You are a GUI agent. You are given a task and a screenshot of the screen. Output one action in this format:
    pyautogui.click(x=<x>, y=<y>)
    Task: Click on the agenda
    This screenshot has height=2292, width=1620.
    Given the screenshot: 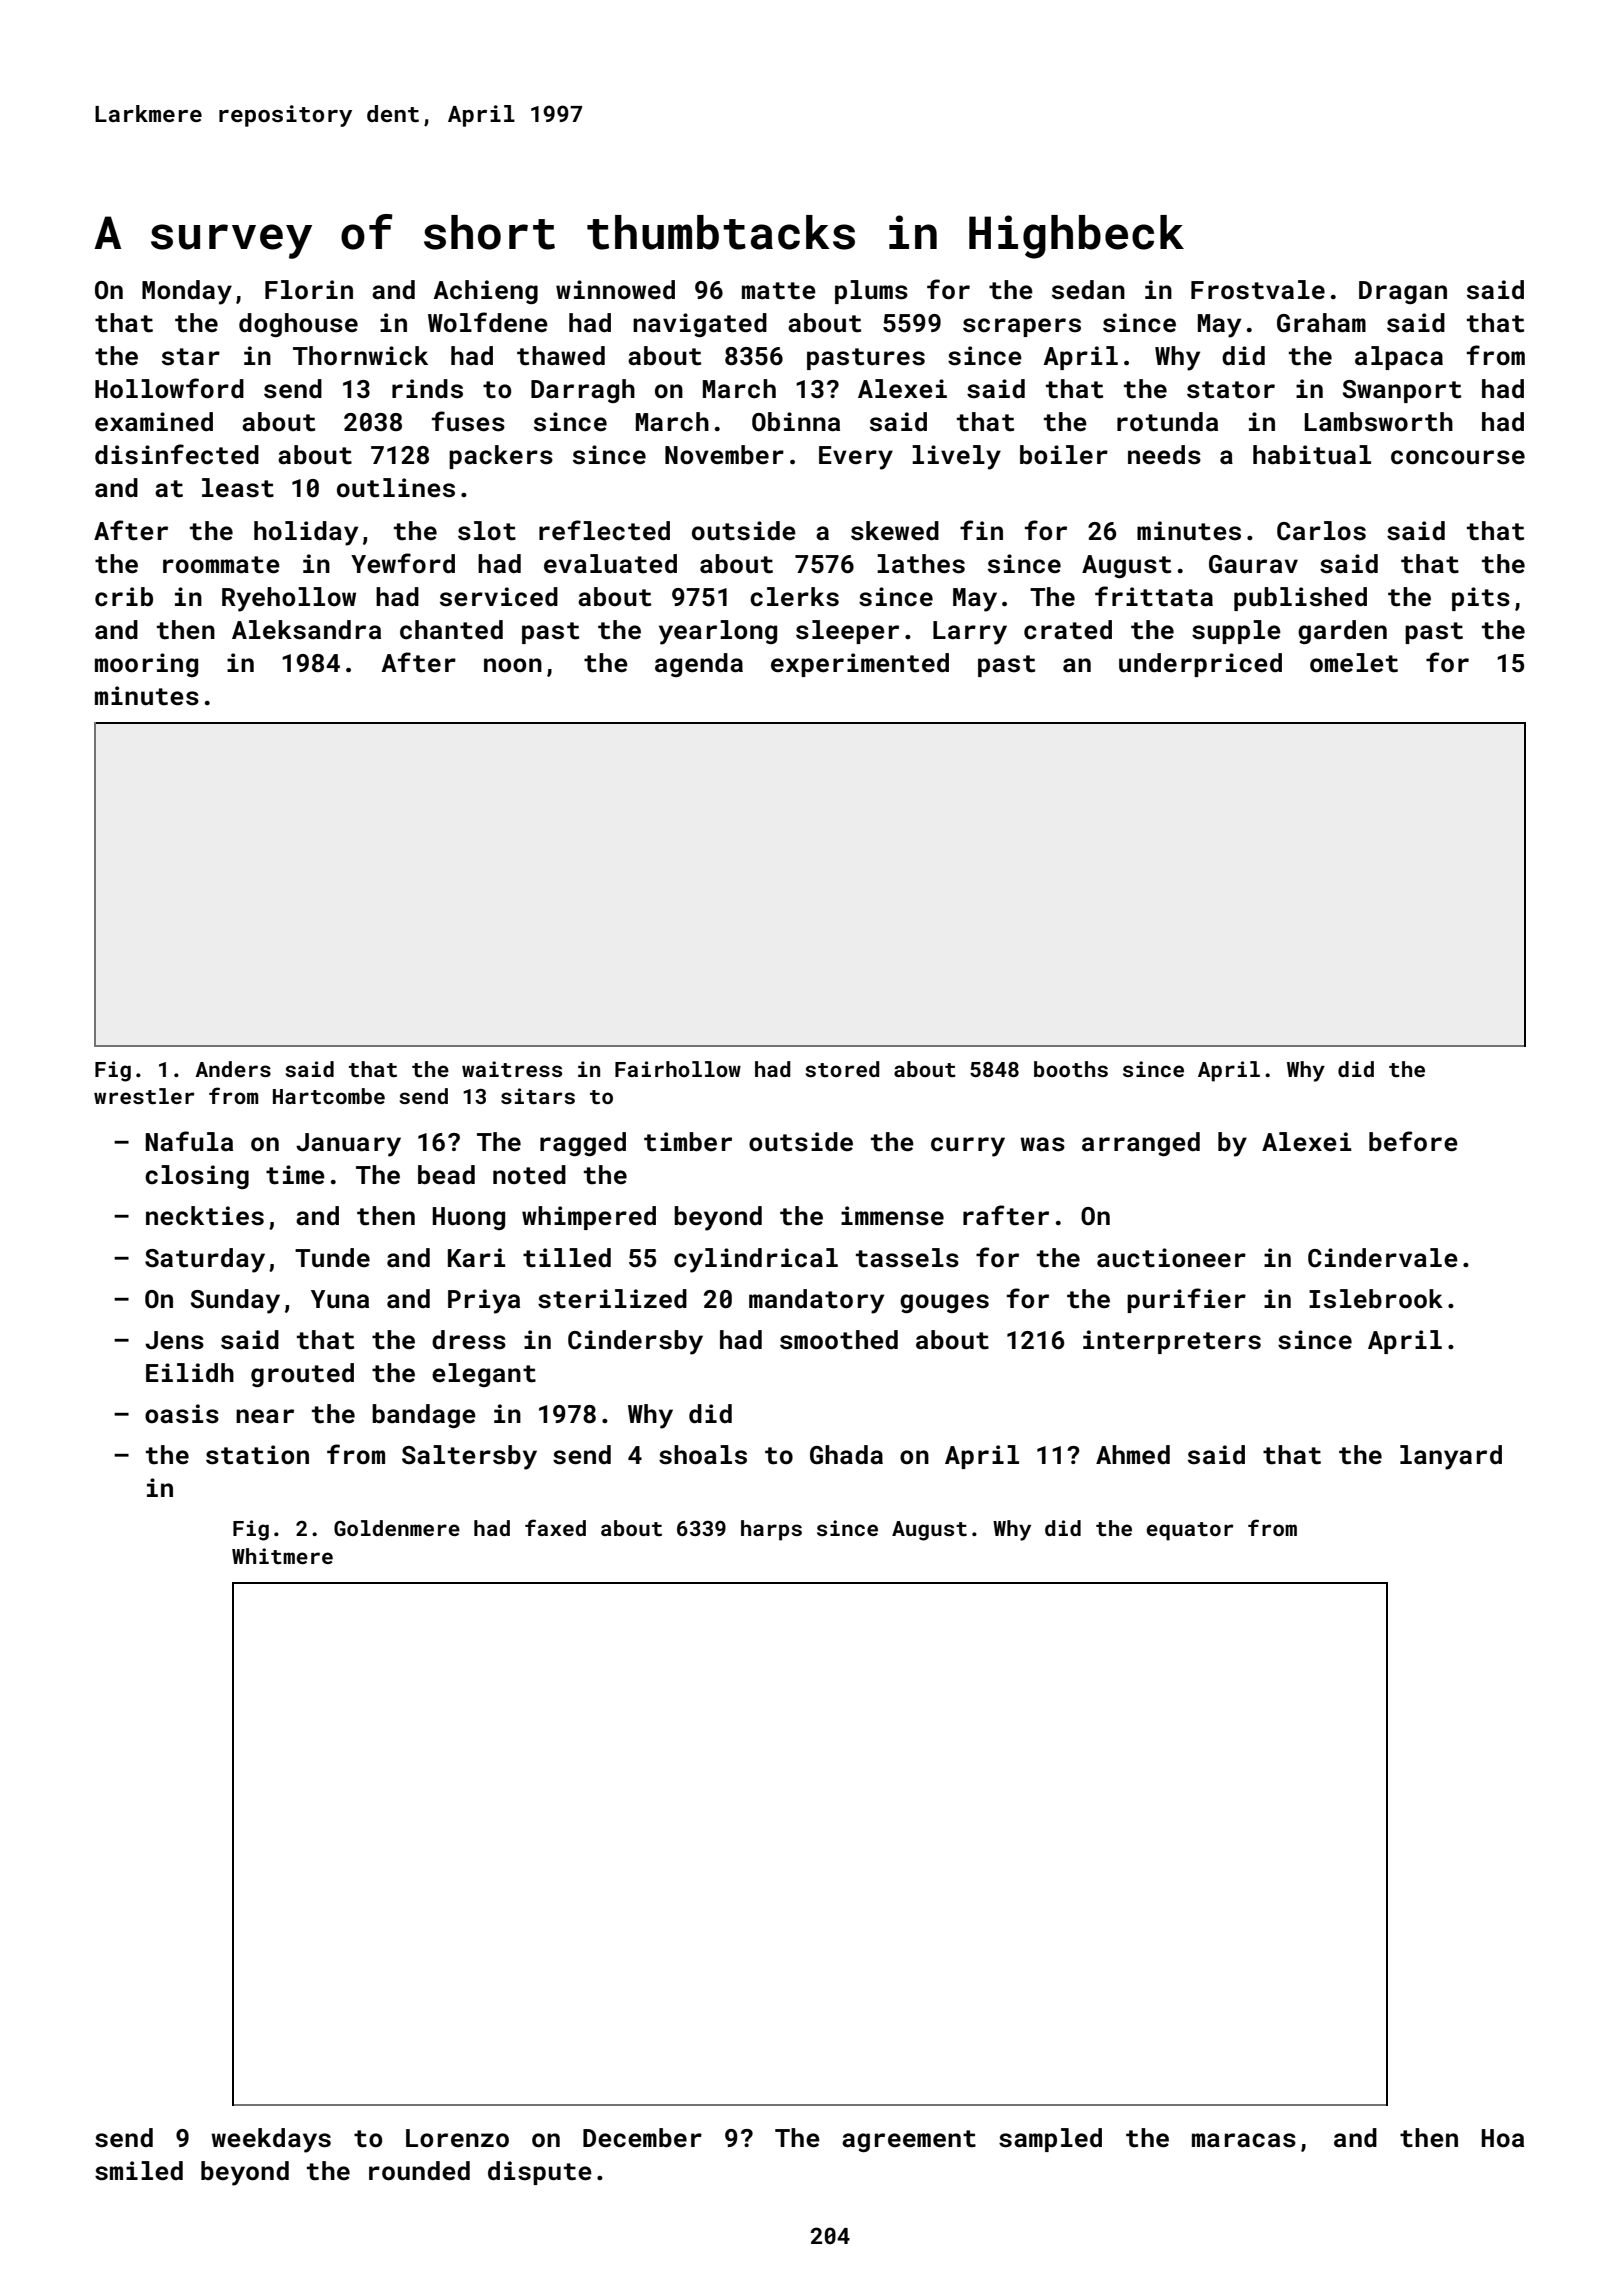 What is the action you would take?
    pyautogui.click(x=699, y=665)
